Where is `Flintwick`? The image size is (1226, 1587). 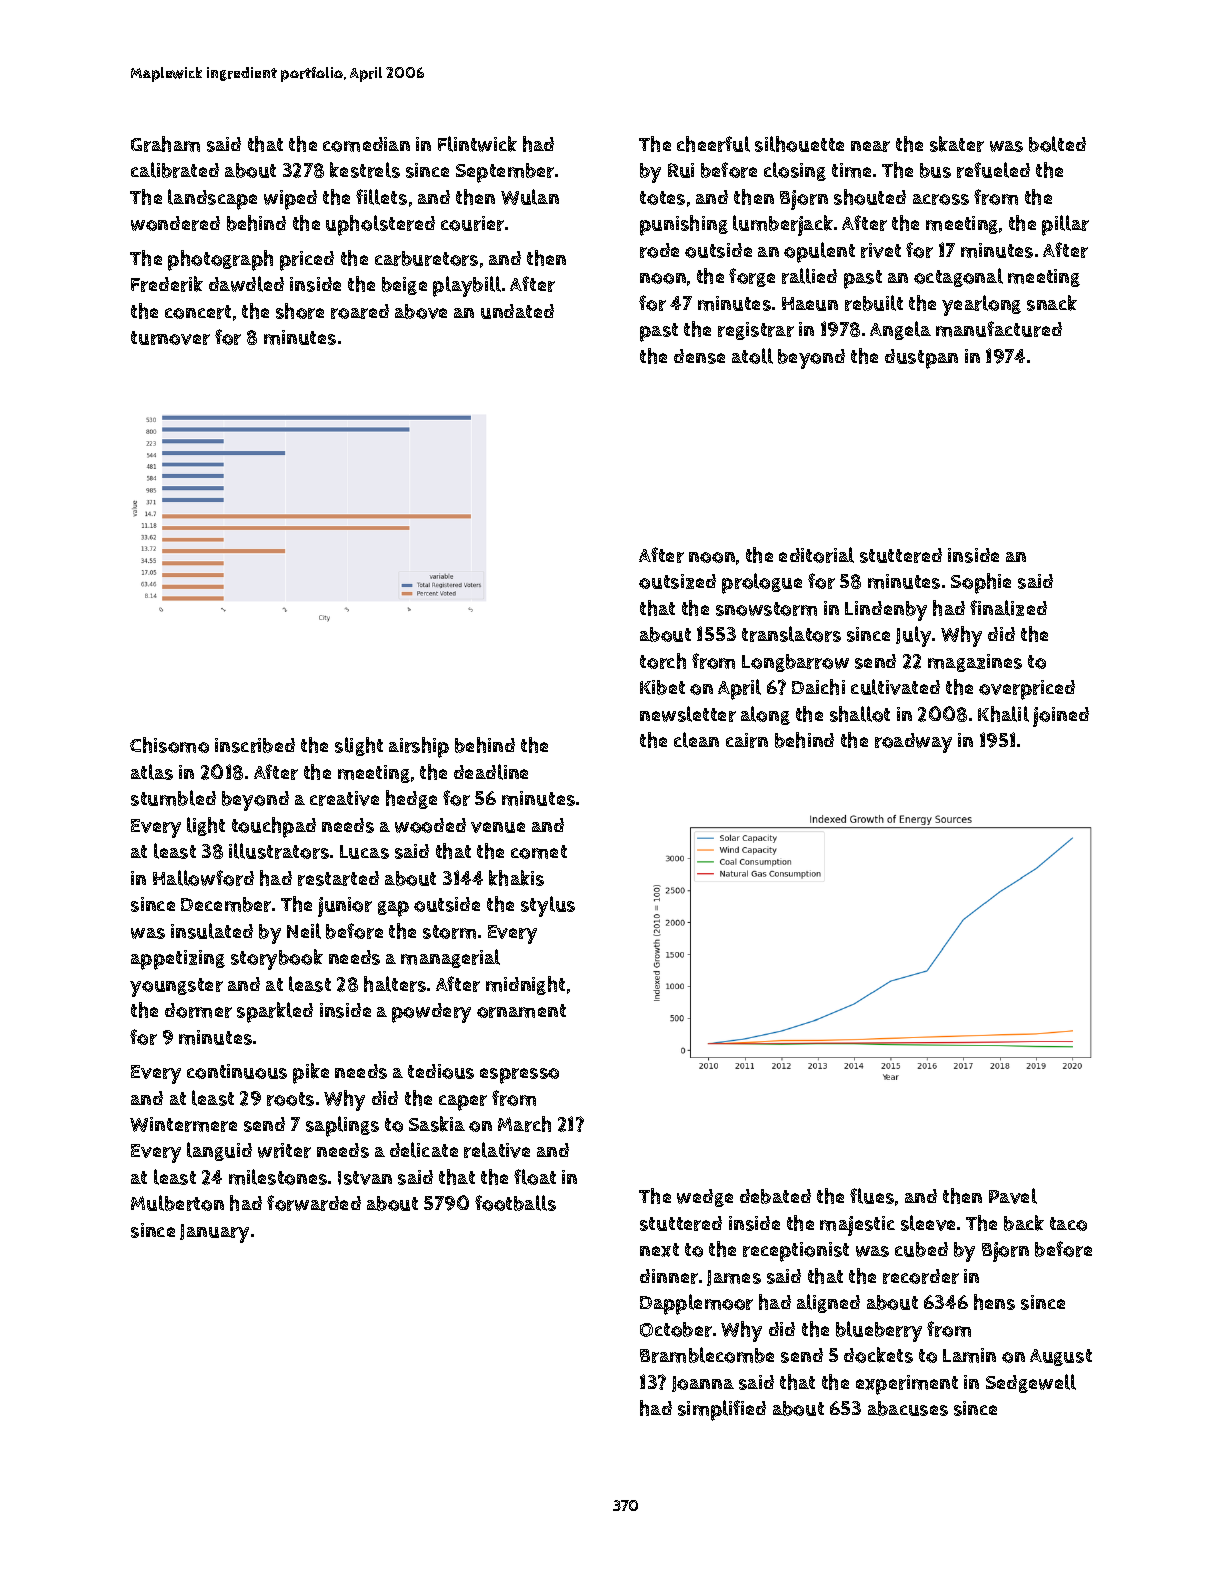
Flintwick is located at coordinates (477, 144).
